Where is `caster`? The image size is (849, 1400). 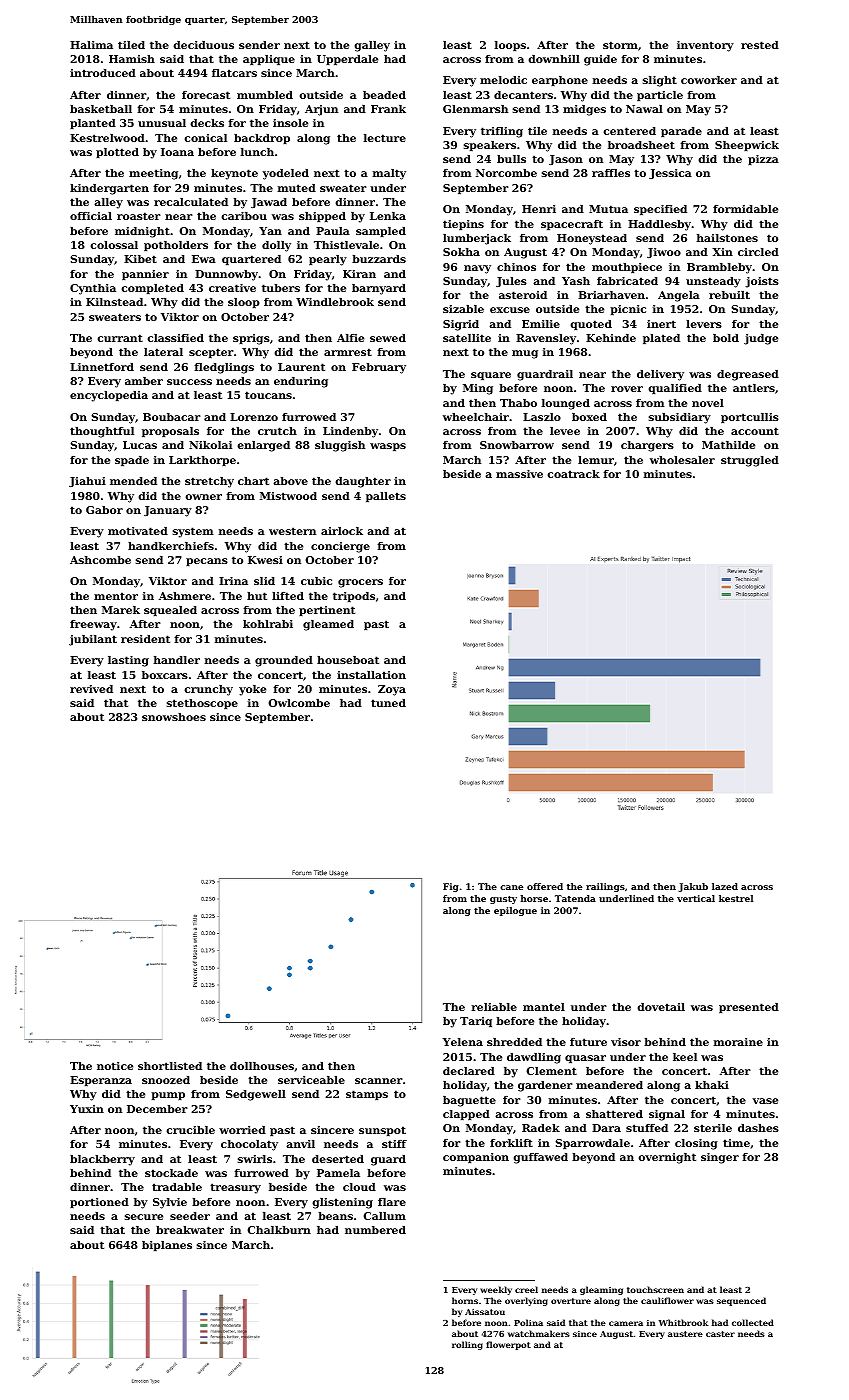
caster is located at coordinates (720, 1334).
